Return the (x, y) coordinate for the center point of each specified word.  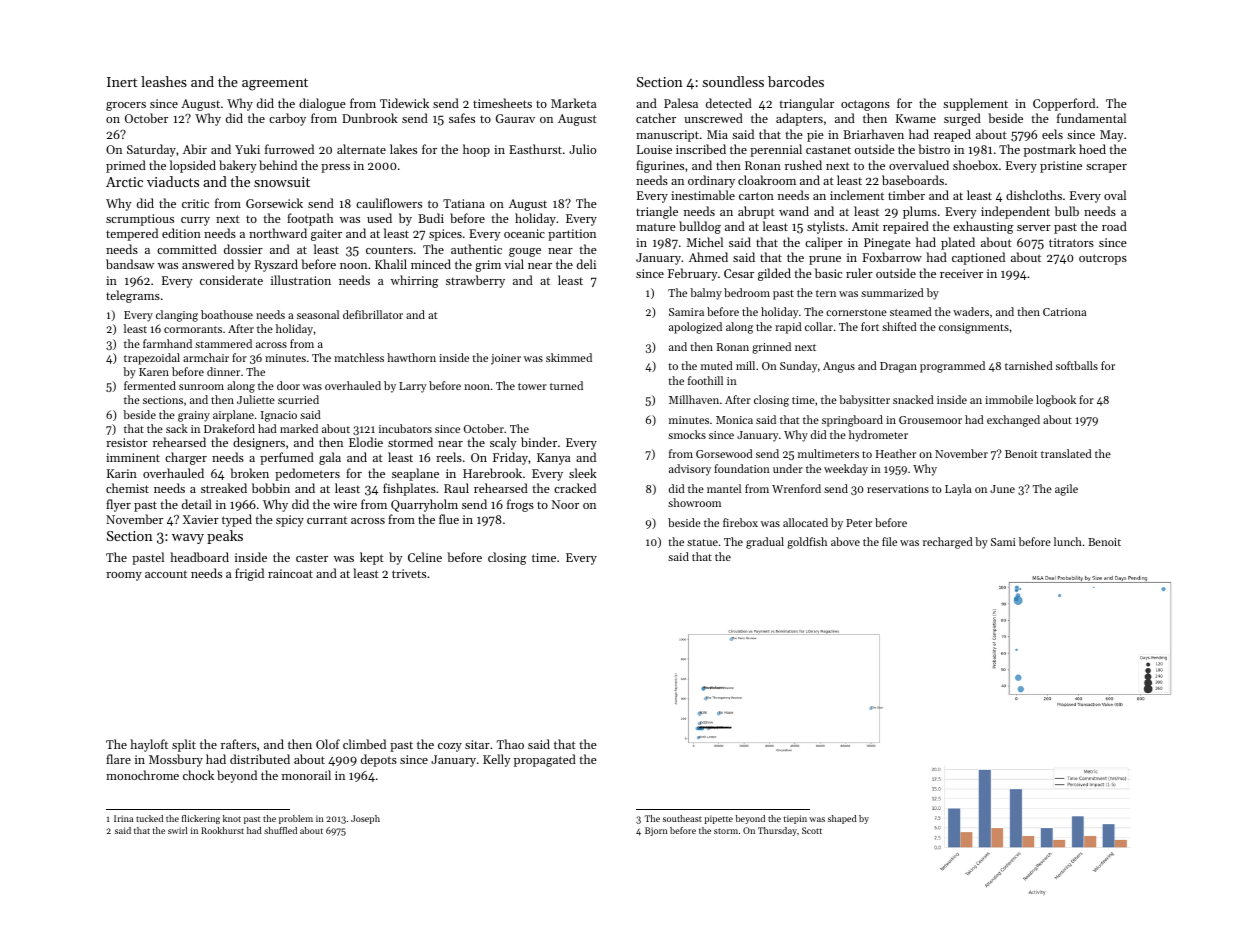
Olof (328, 744)
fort (870, 326)
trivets (409, 573)
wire (345, 504)
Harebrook (492, 473)
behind (278, 165)
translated (1066, 453)
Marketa (573, 103)
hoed (1092, 149)
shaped (842, 819)
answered (208, 264)
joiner (506, 359)
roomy (124, 576)
